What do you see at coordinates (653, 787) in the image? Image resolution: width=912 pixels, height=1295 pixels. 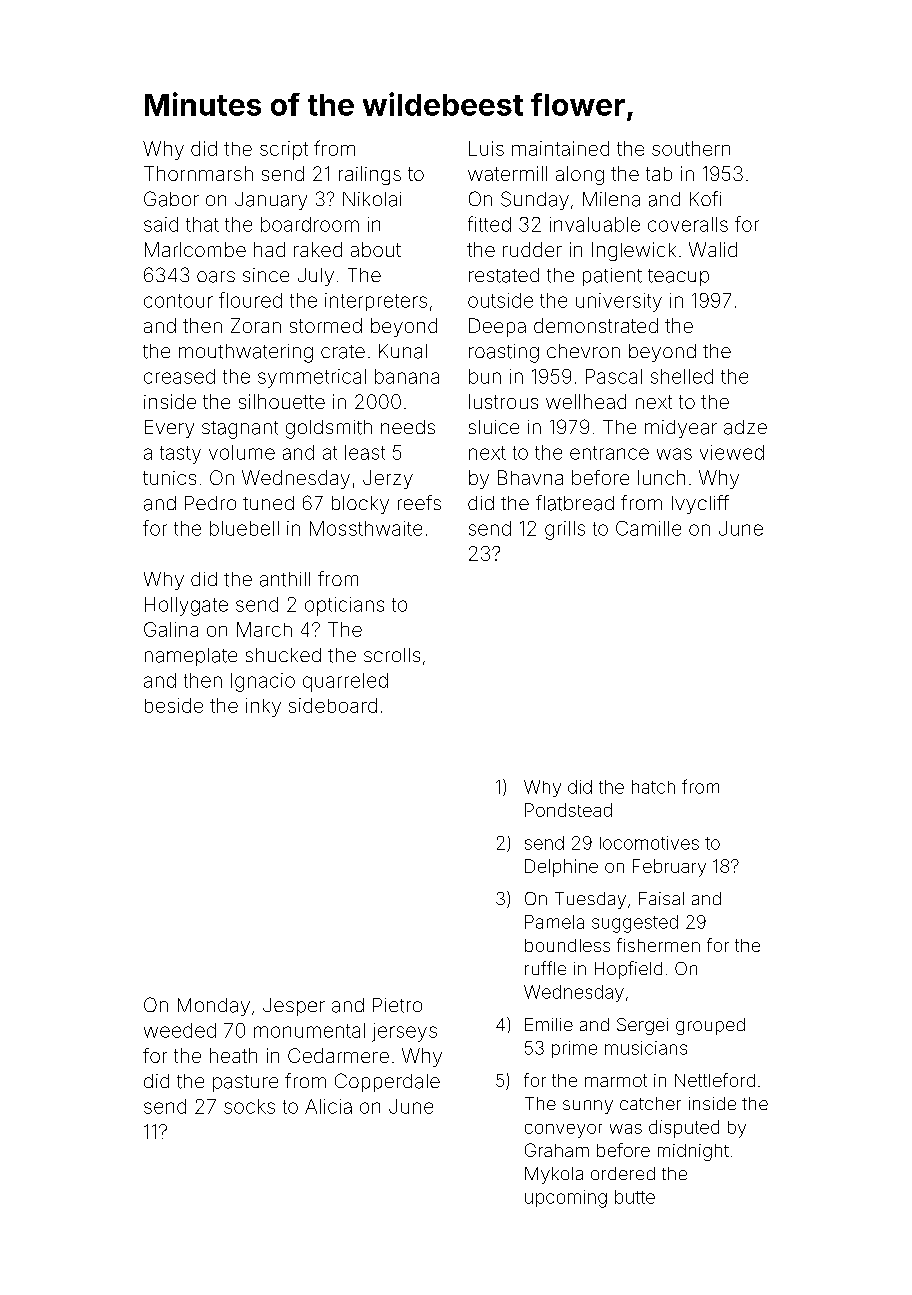 I see `hatch` at bounding box center [653, 787].
